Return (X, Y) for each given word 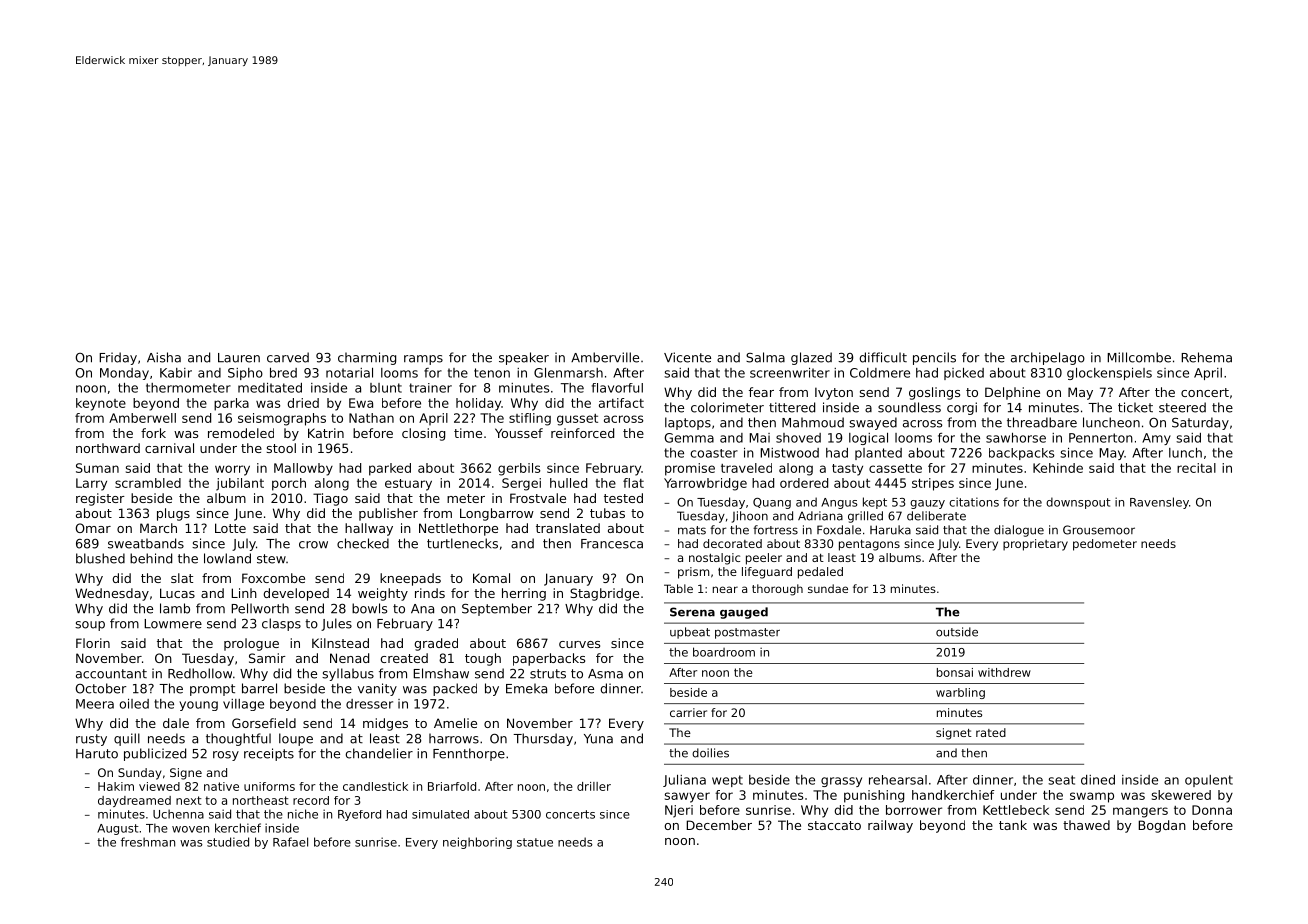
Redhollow (200, 673)
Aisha (164, 357)
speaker (524, 358)
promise (690, 469)
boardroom (724, 652)
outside (957, 632)
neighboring (477, 843)
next (189, 800)
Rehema (1206, 357)
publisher (388, 514)
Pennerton (1101, 438)
